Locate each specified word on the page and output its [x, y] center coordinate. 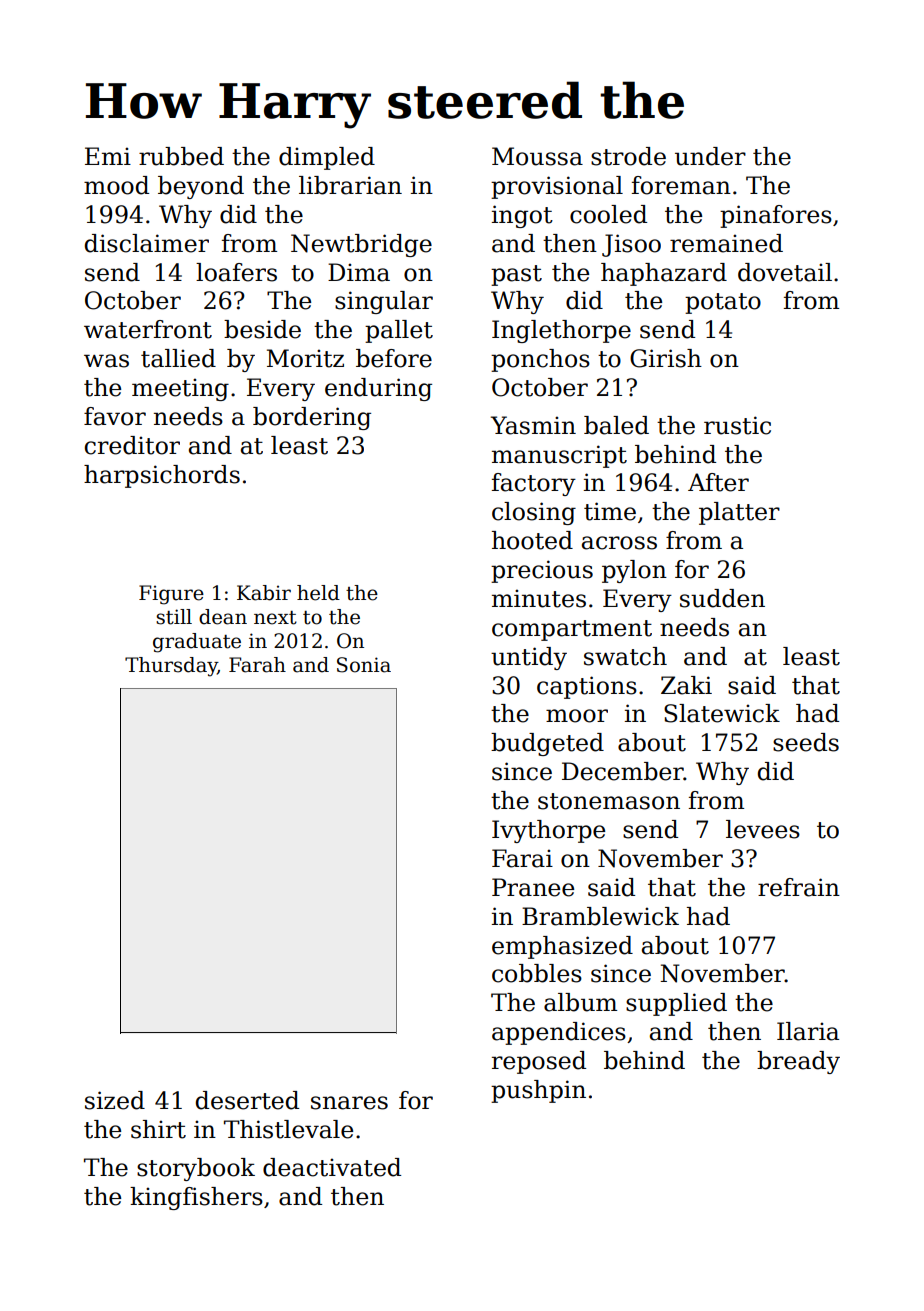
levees [763, 829]
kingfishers [196, 1198]
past [516, 275]
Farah [257, 665]
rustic [737, 425]
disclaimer [147, 243]
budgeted [547, 744]
